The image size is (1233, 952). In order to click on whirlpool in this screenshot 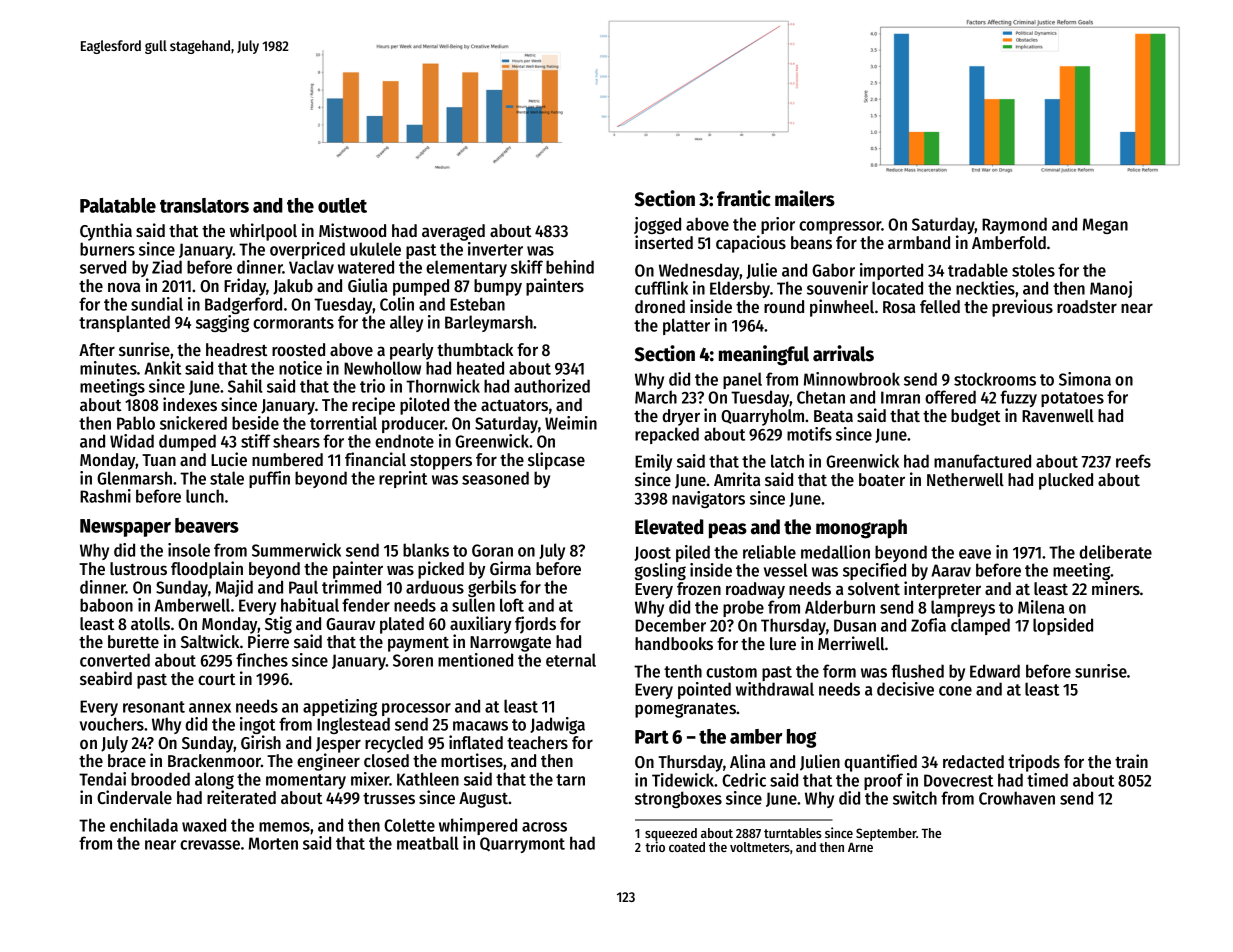, I will do `click(263, 232)`.
